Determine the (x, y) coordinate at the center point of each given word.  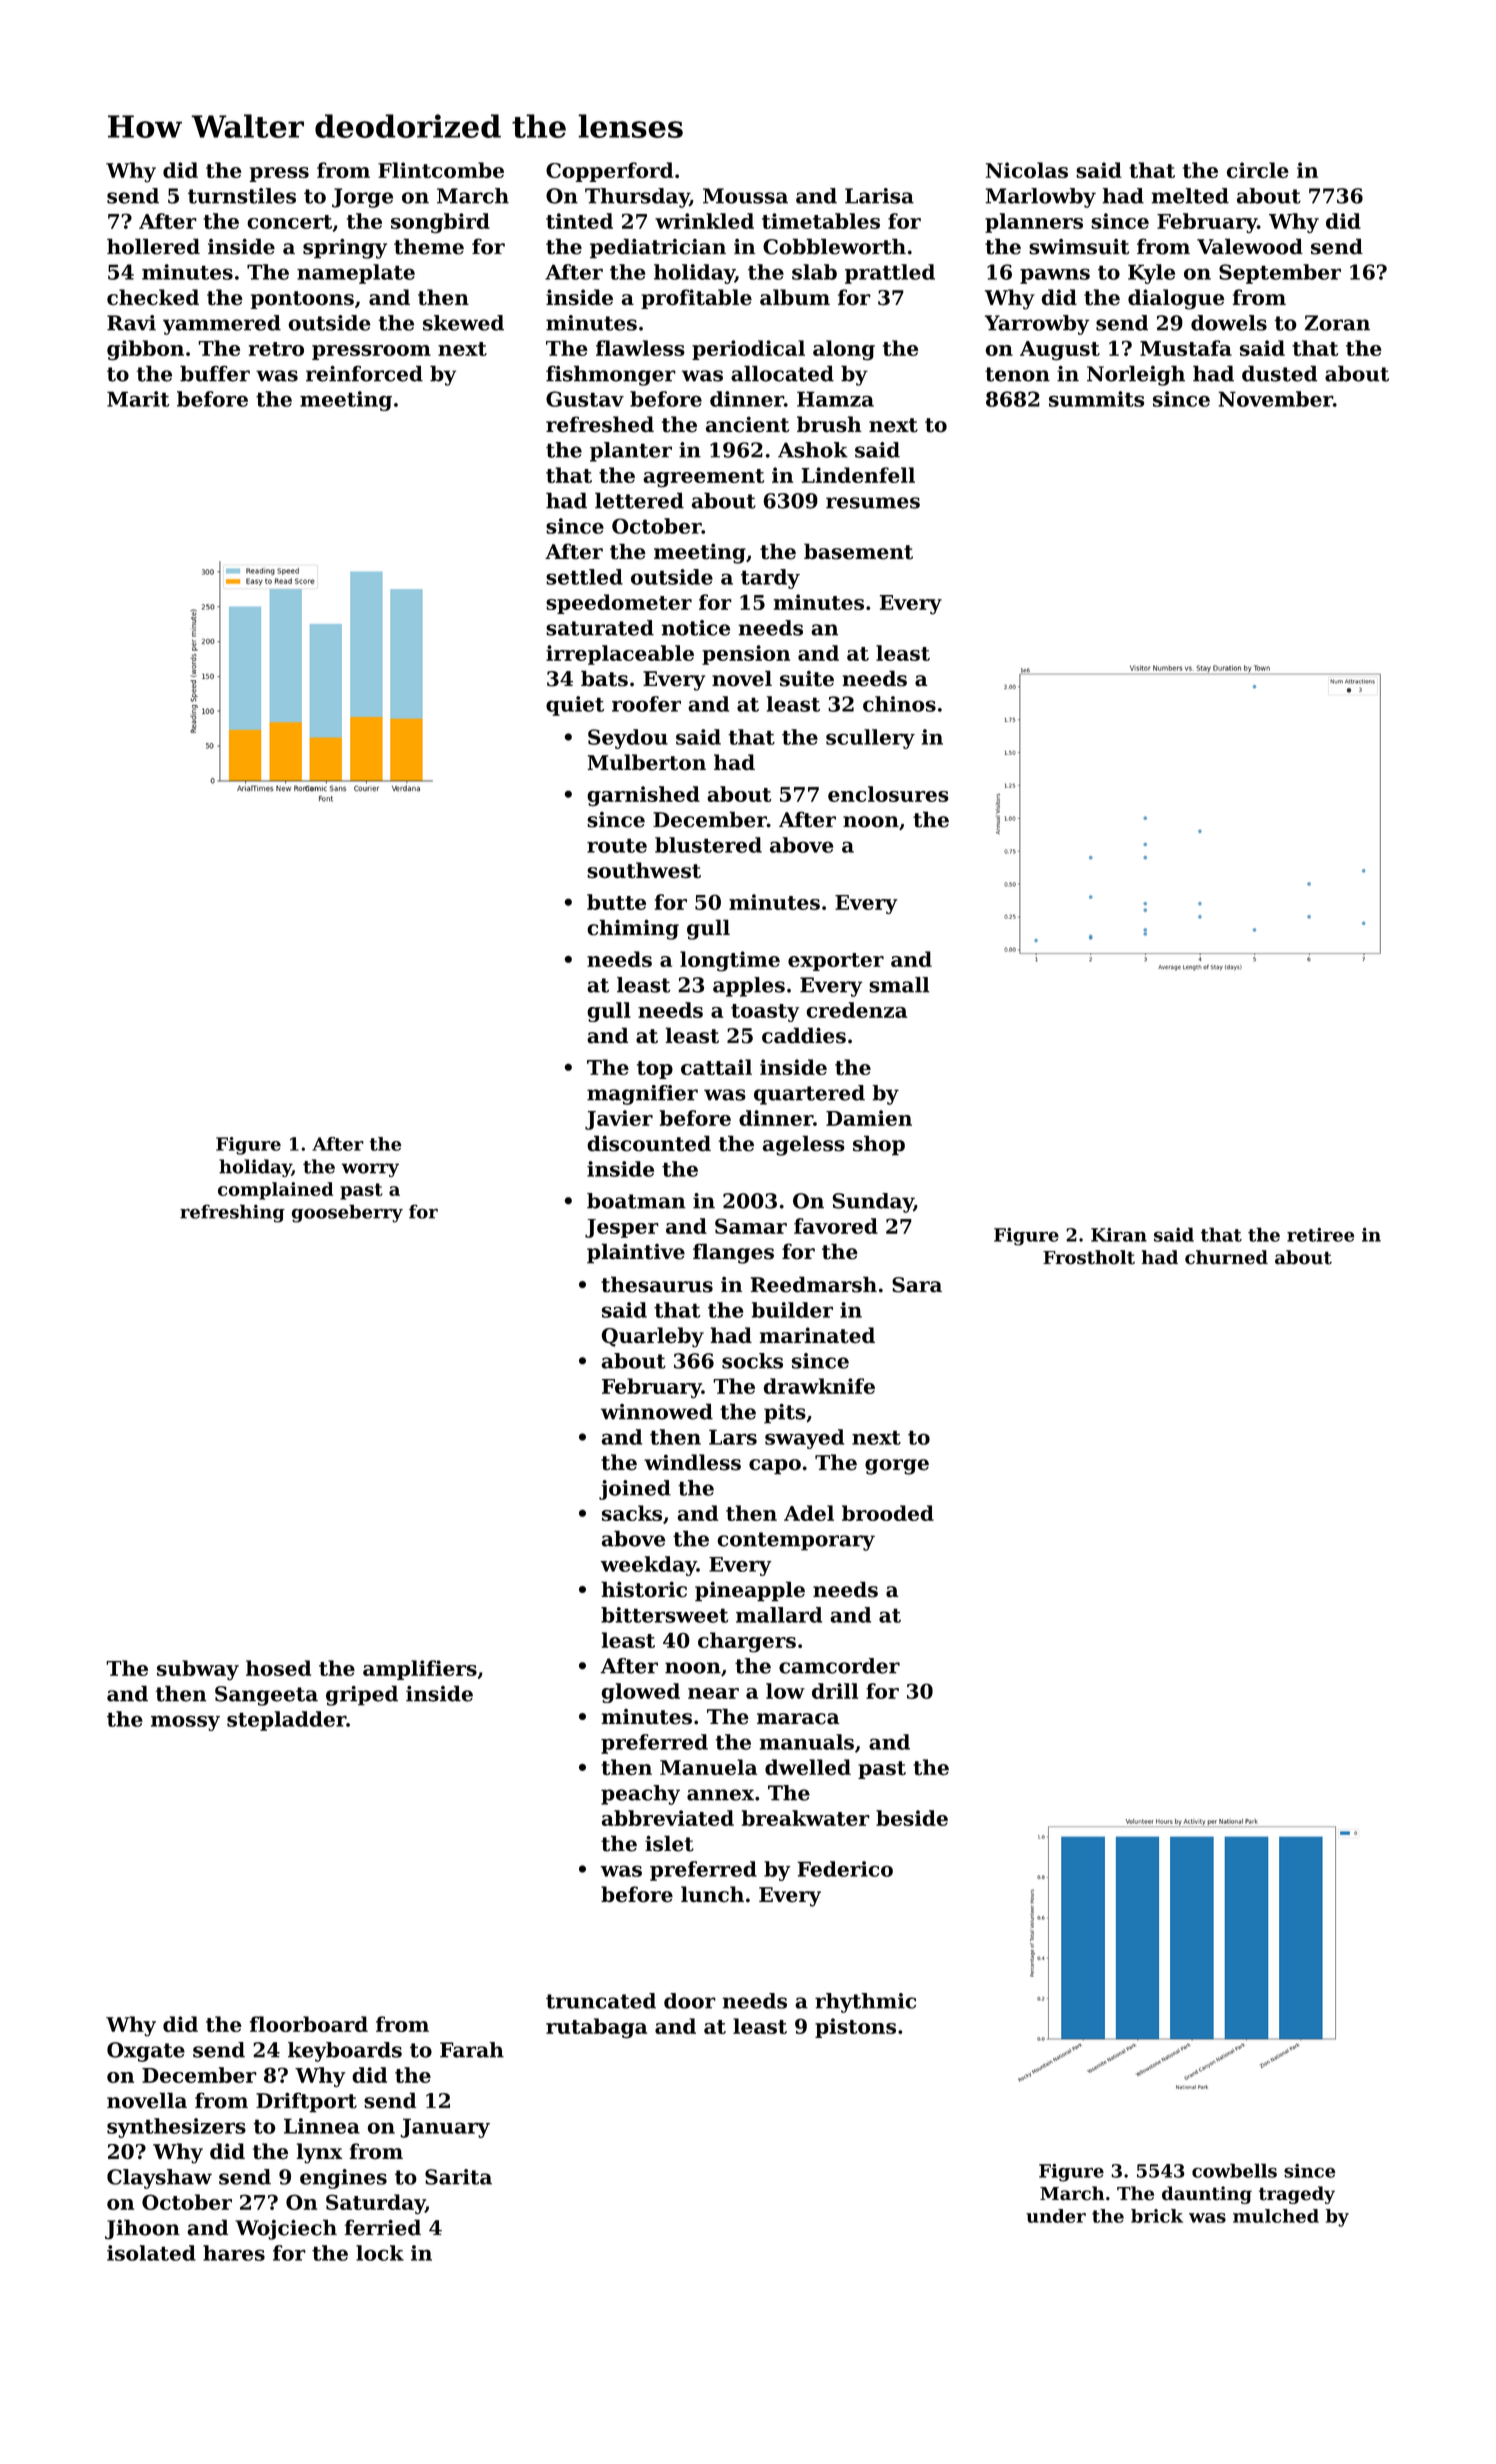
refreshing (232, 1213)
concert (289, 222)
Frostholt (1089, 1257)
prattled (890, 274)
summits (1097, 399)
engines (343, 2179)
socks (752, 1361)
